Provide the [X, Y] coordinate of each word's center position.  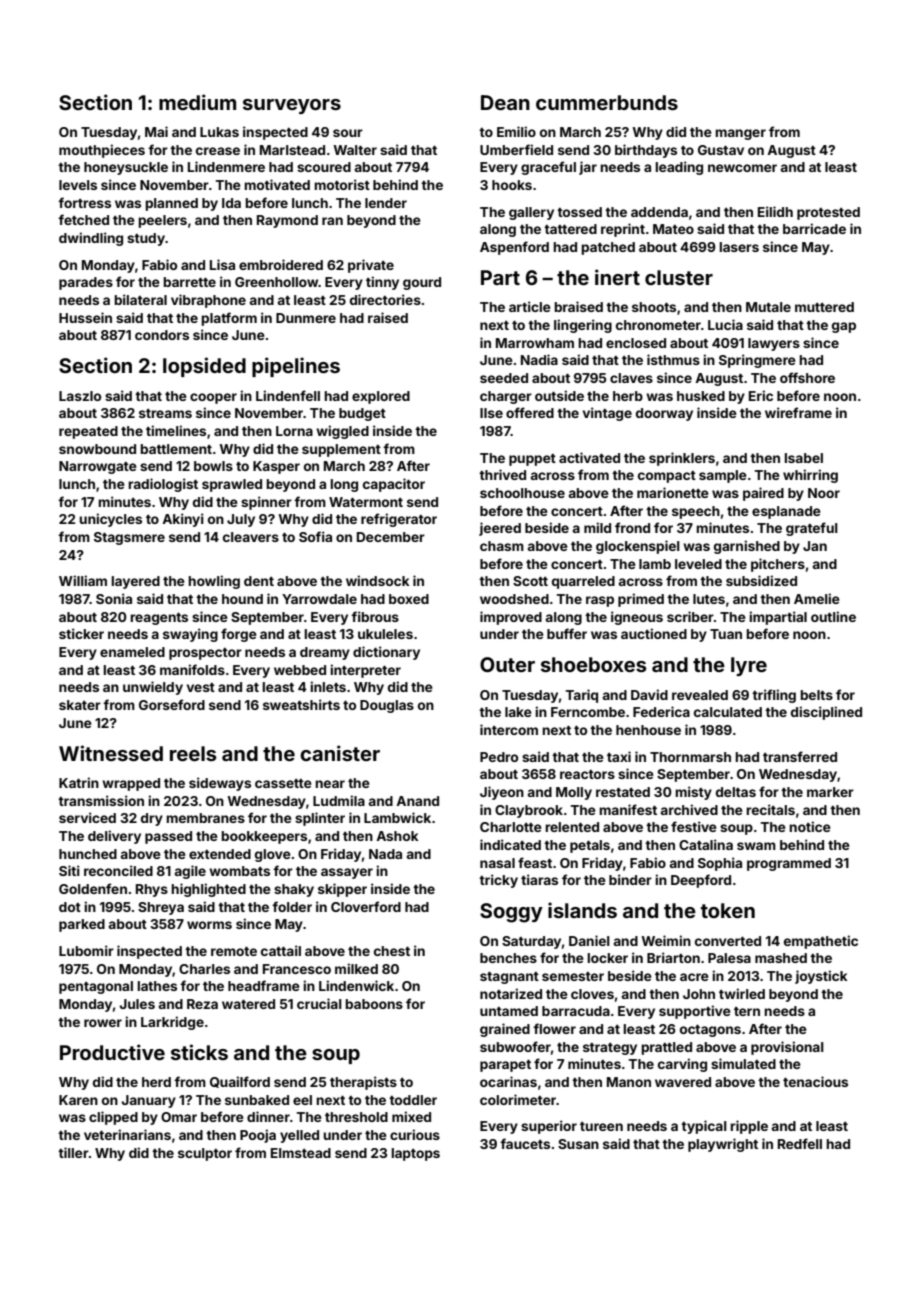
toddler [413, 1100]
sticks [199, 1052]
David [649, 694]
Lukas [219, 132]
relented [572, 827]
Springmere [757, 361]
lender [386, 203]
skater [80, 705]
